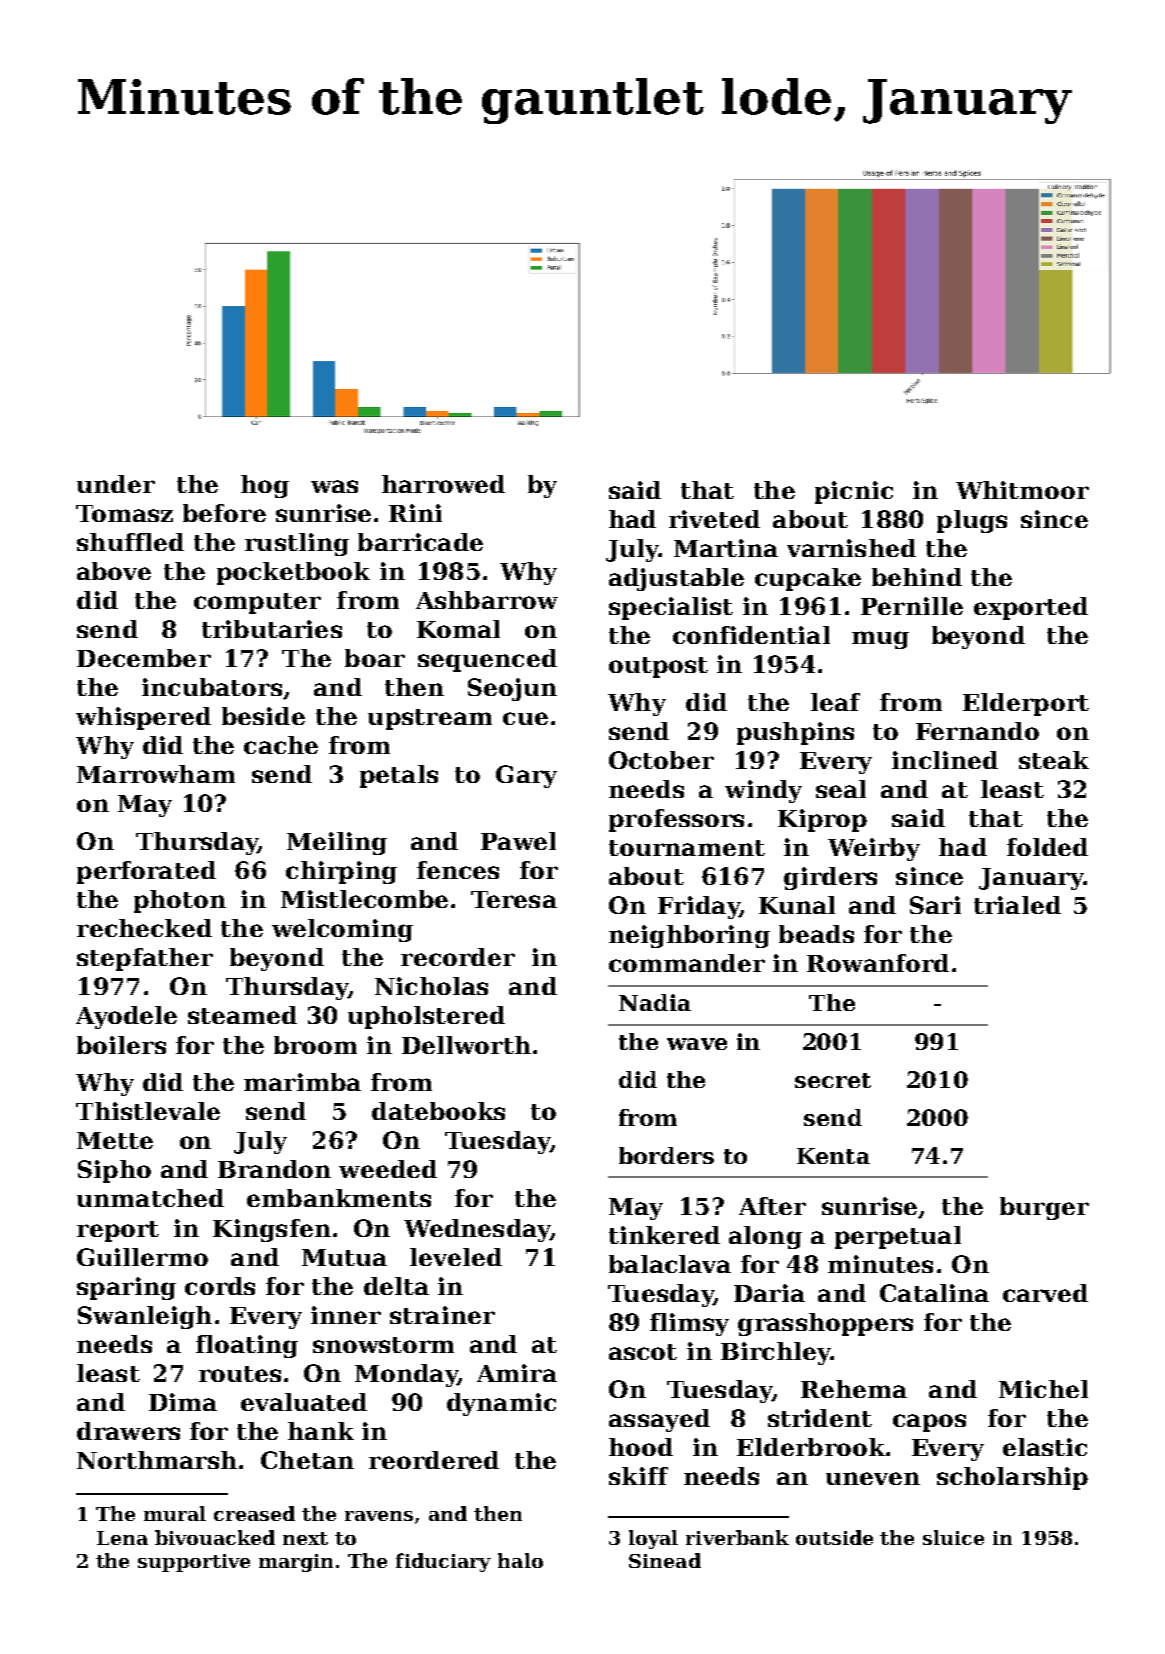  Describe the element at coordinates (399, 776) in the screenshot. I see `petals` at that location.
